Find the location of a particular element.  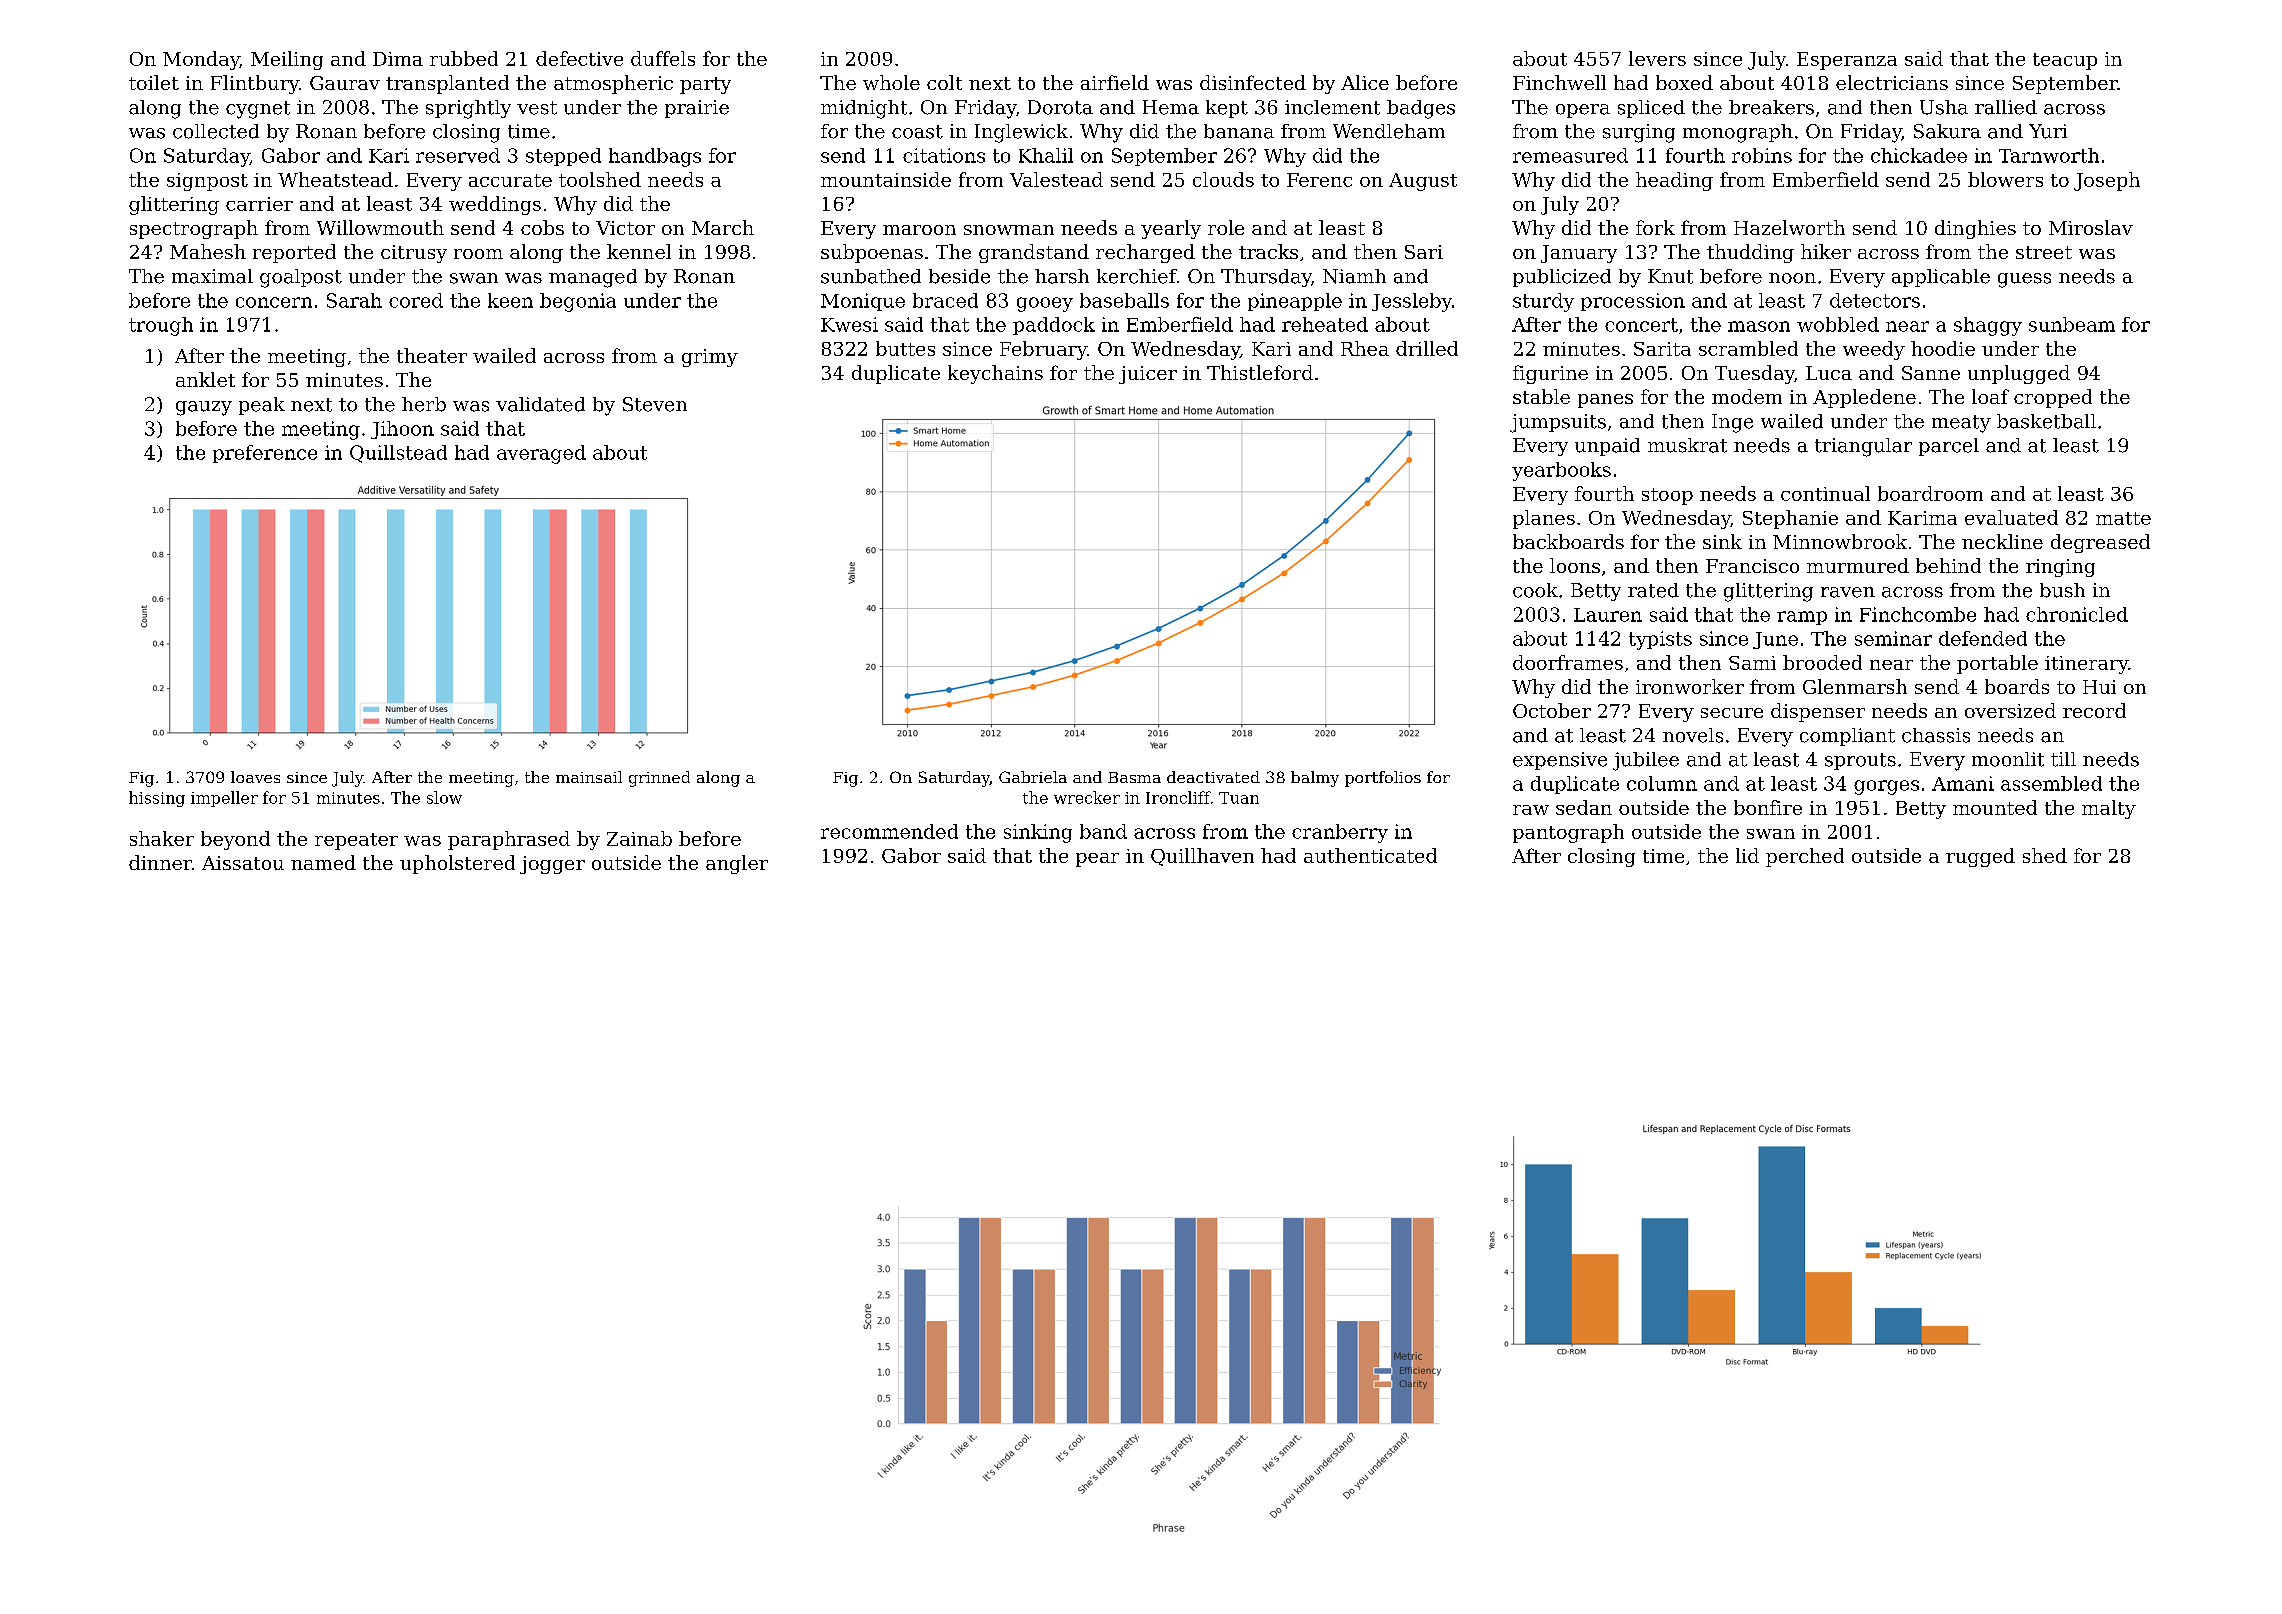

Quillhaven is located at coordinates (1202, 857).
